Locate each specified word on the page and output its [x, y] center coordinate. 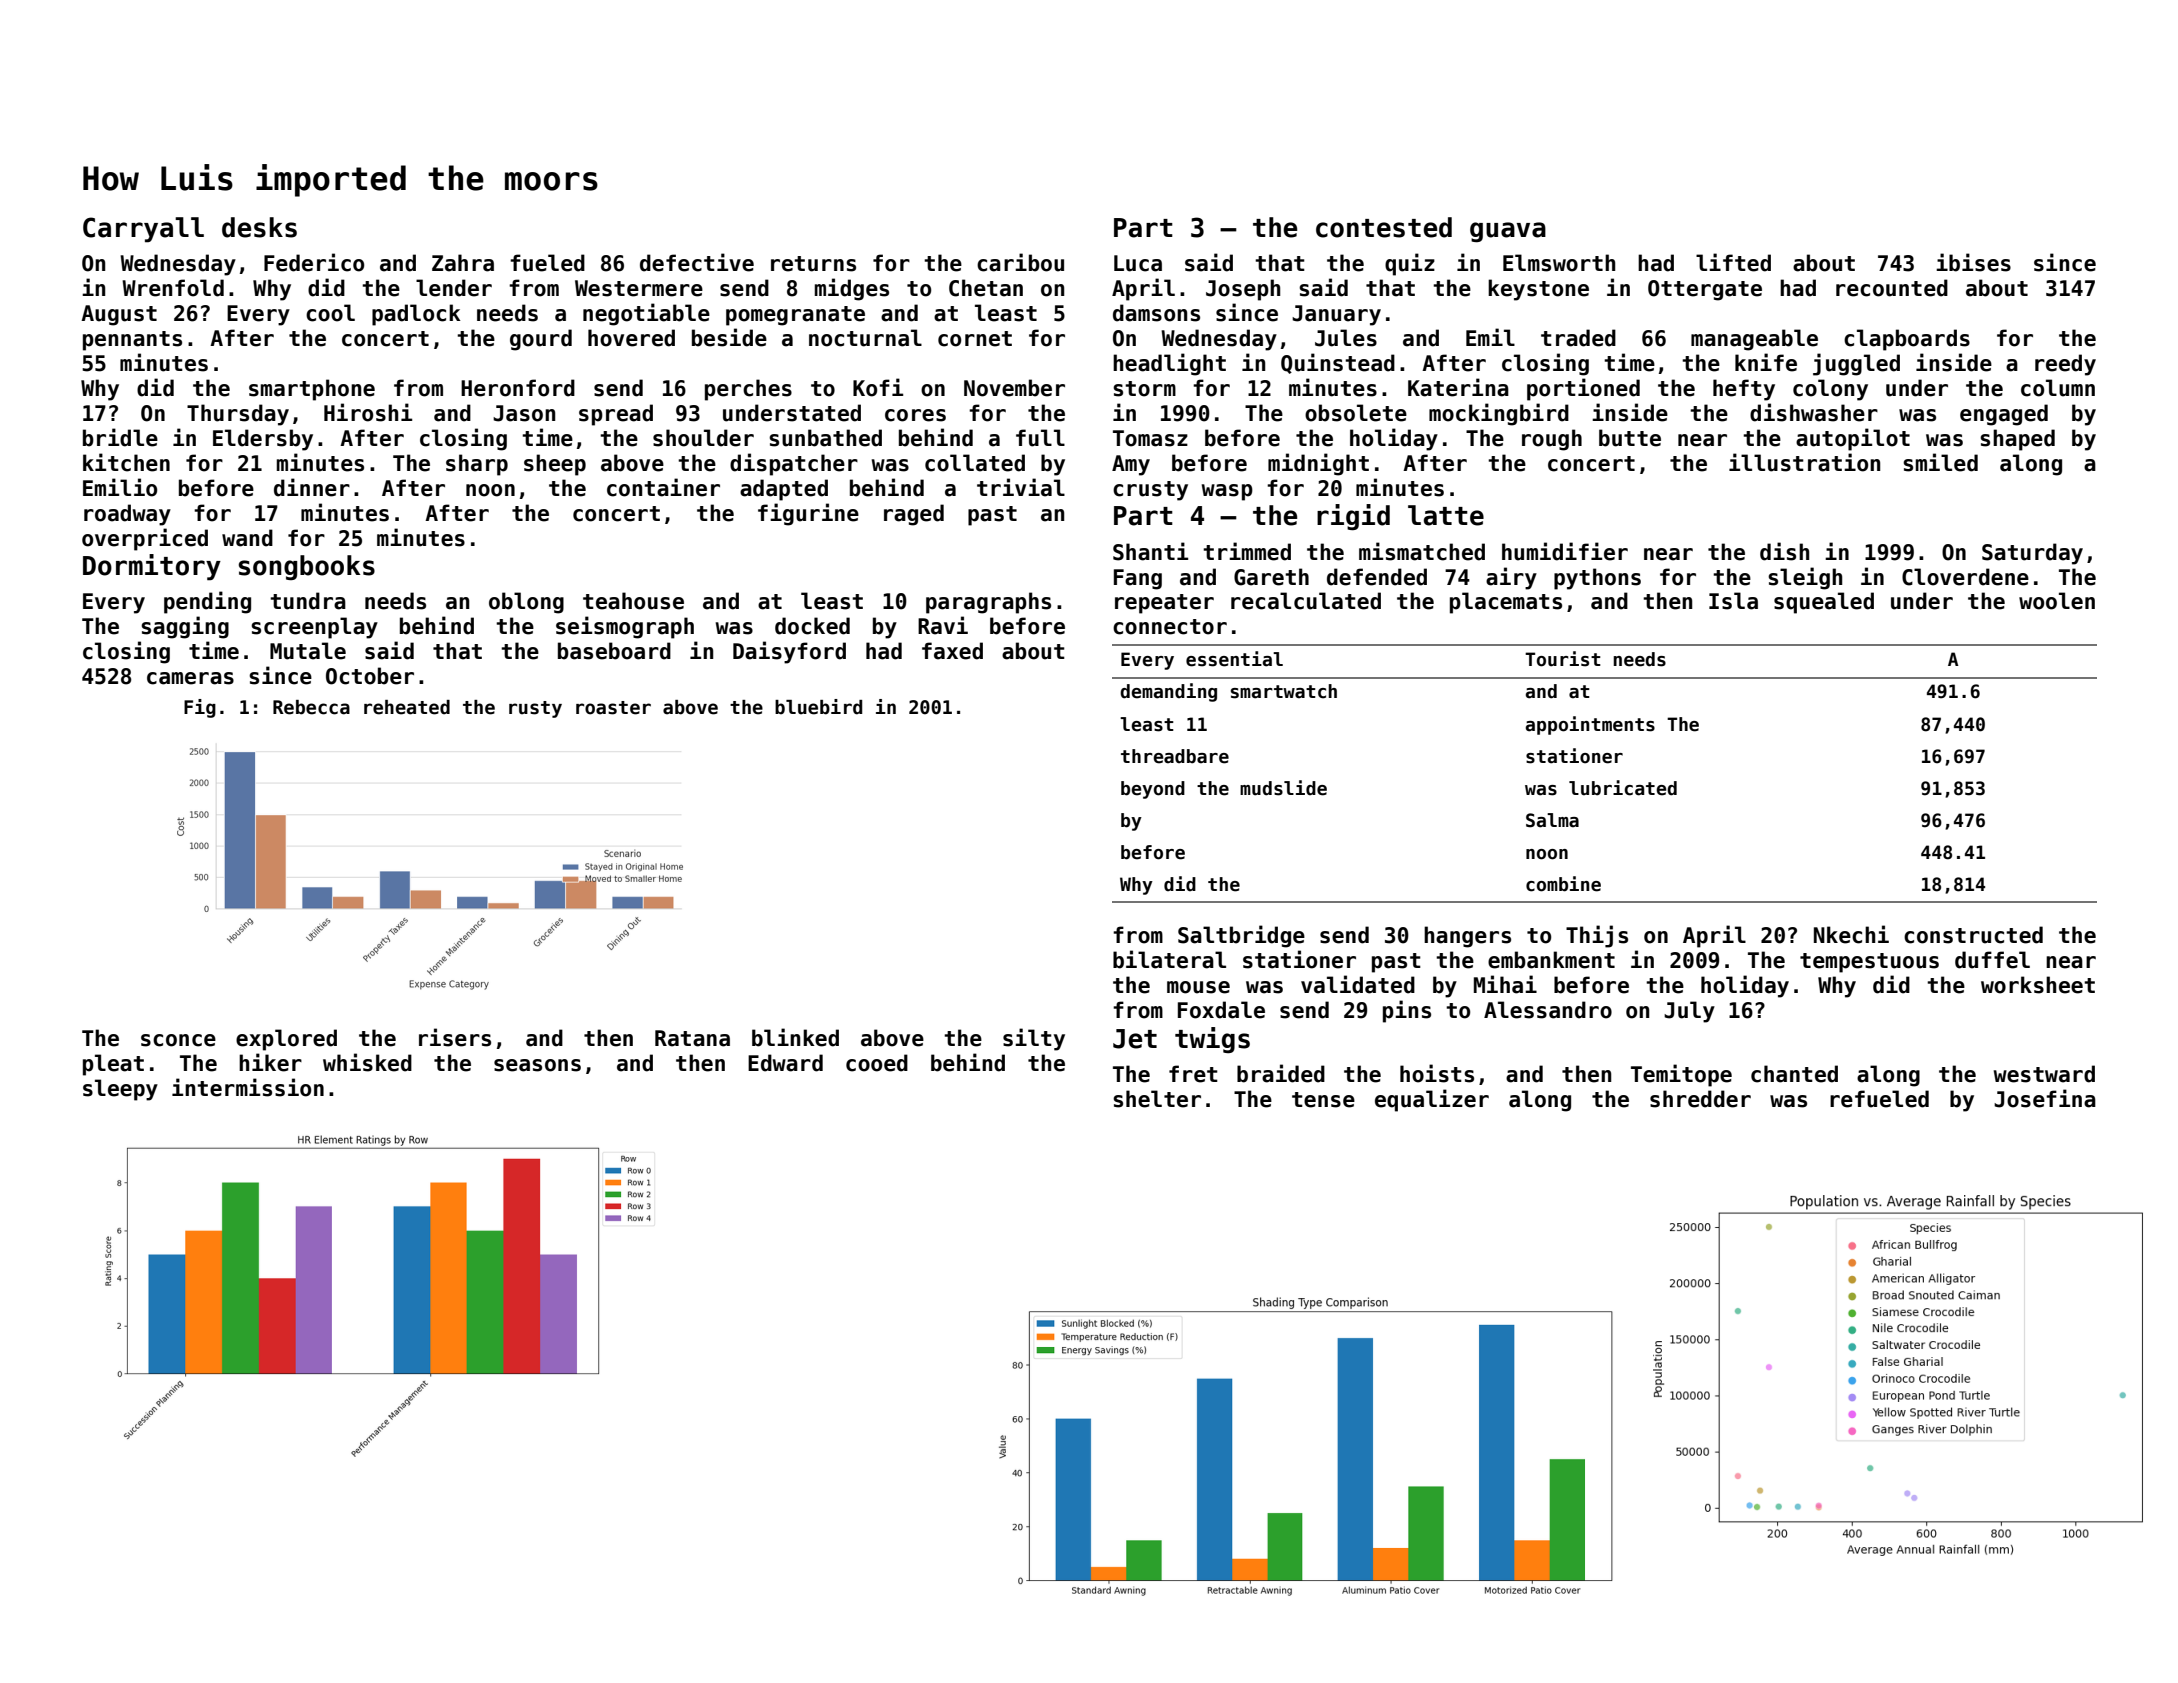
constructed [1973, 935]
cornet [975, 339]
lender [454, 288]
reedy [2065, 365]
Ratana [692, 1038]
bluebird [818, 707]
